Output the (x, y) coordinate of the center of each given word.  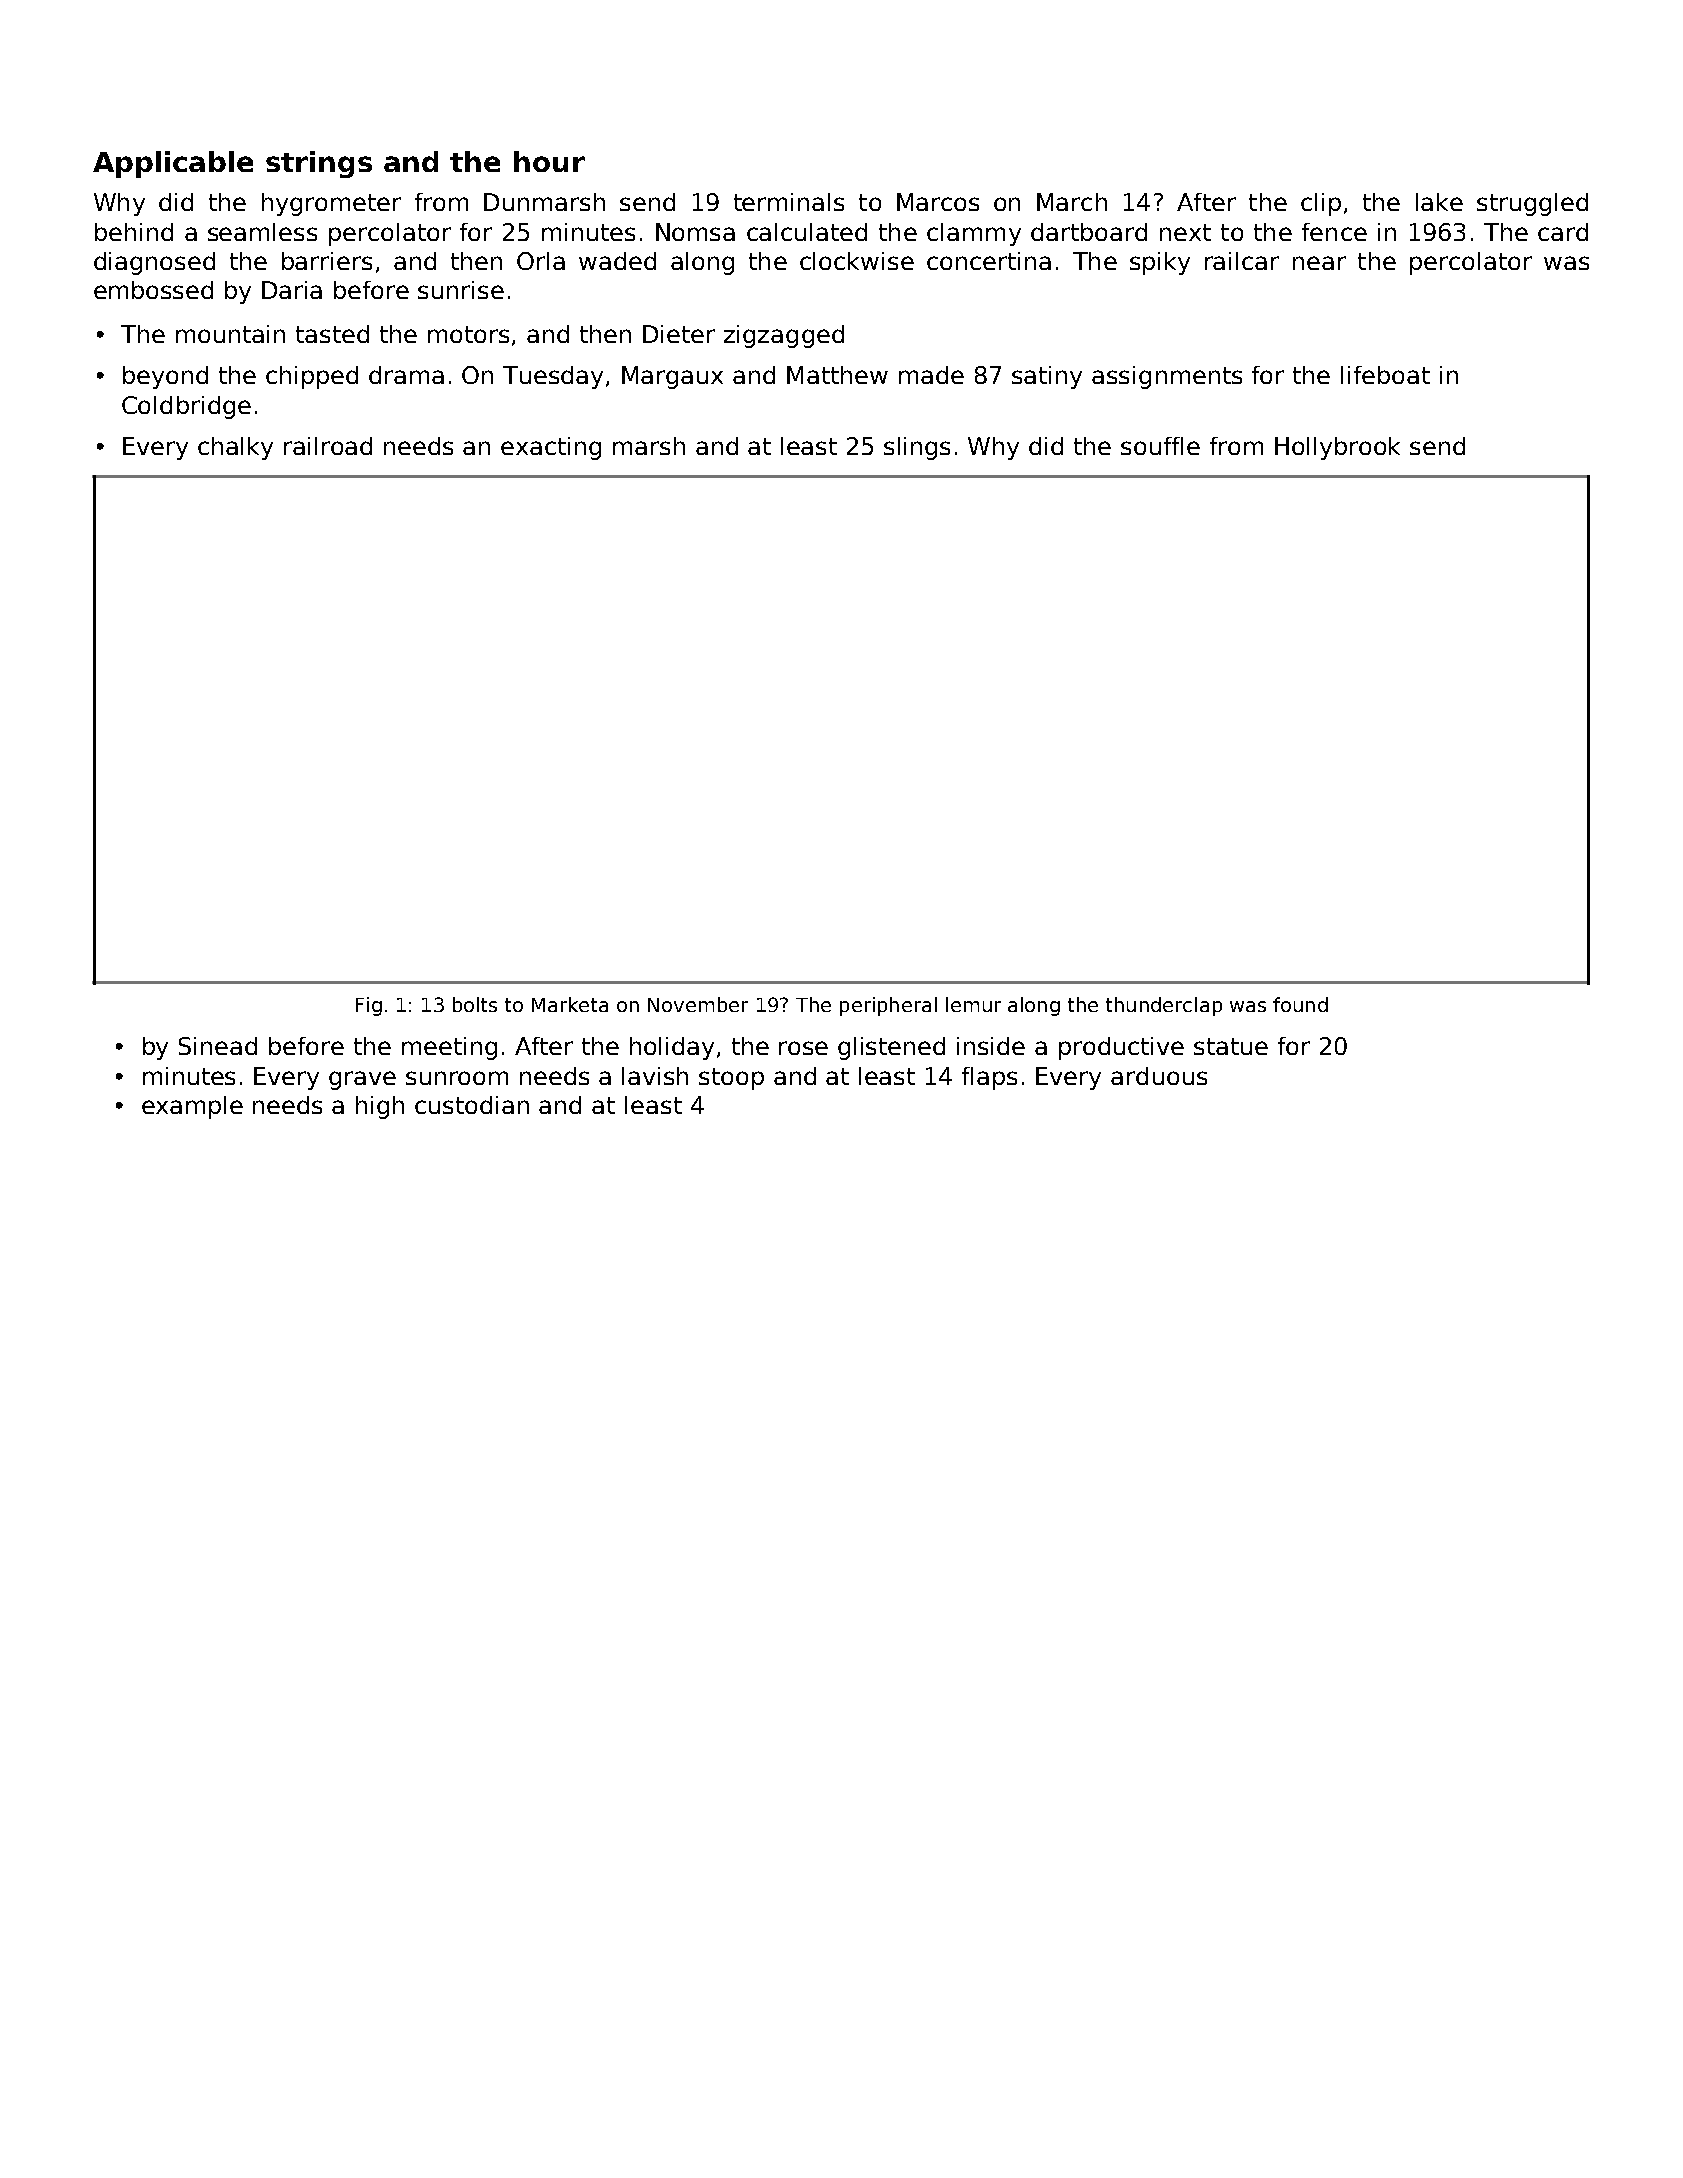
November (698, 1004)
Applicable (173, 164)
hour (549, 161)
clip (1321, 204)
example (192, 1107)
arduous (1159, 1076)
